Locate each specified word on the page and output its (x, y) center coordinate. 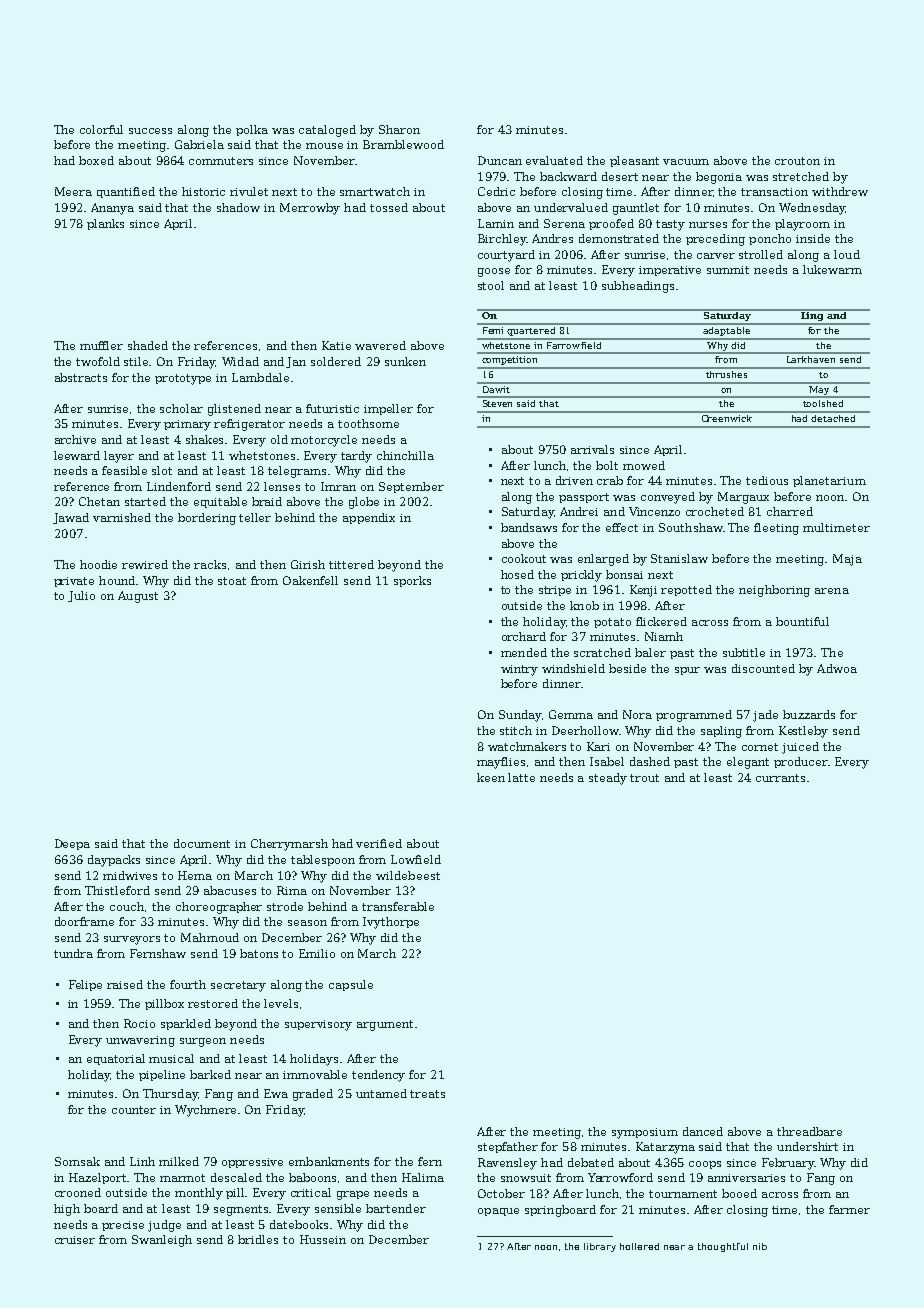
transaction (774, 192)
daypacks (114, 861)
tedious (767, 480)
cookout (524, 558)
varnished (122, 517)
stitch (516, 730)
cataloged (327, 131)
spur (687, 671)
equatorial (116, 1059)
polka (252, 130)
